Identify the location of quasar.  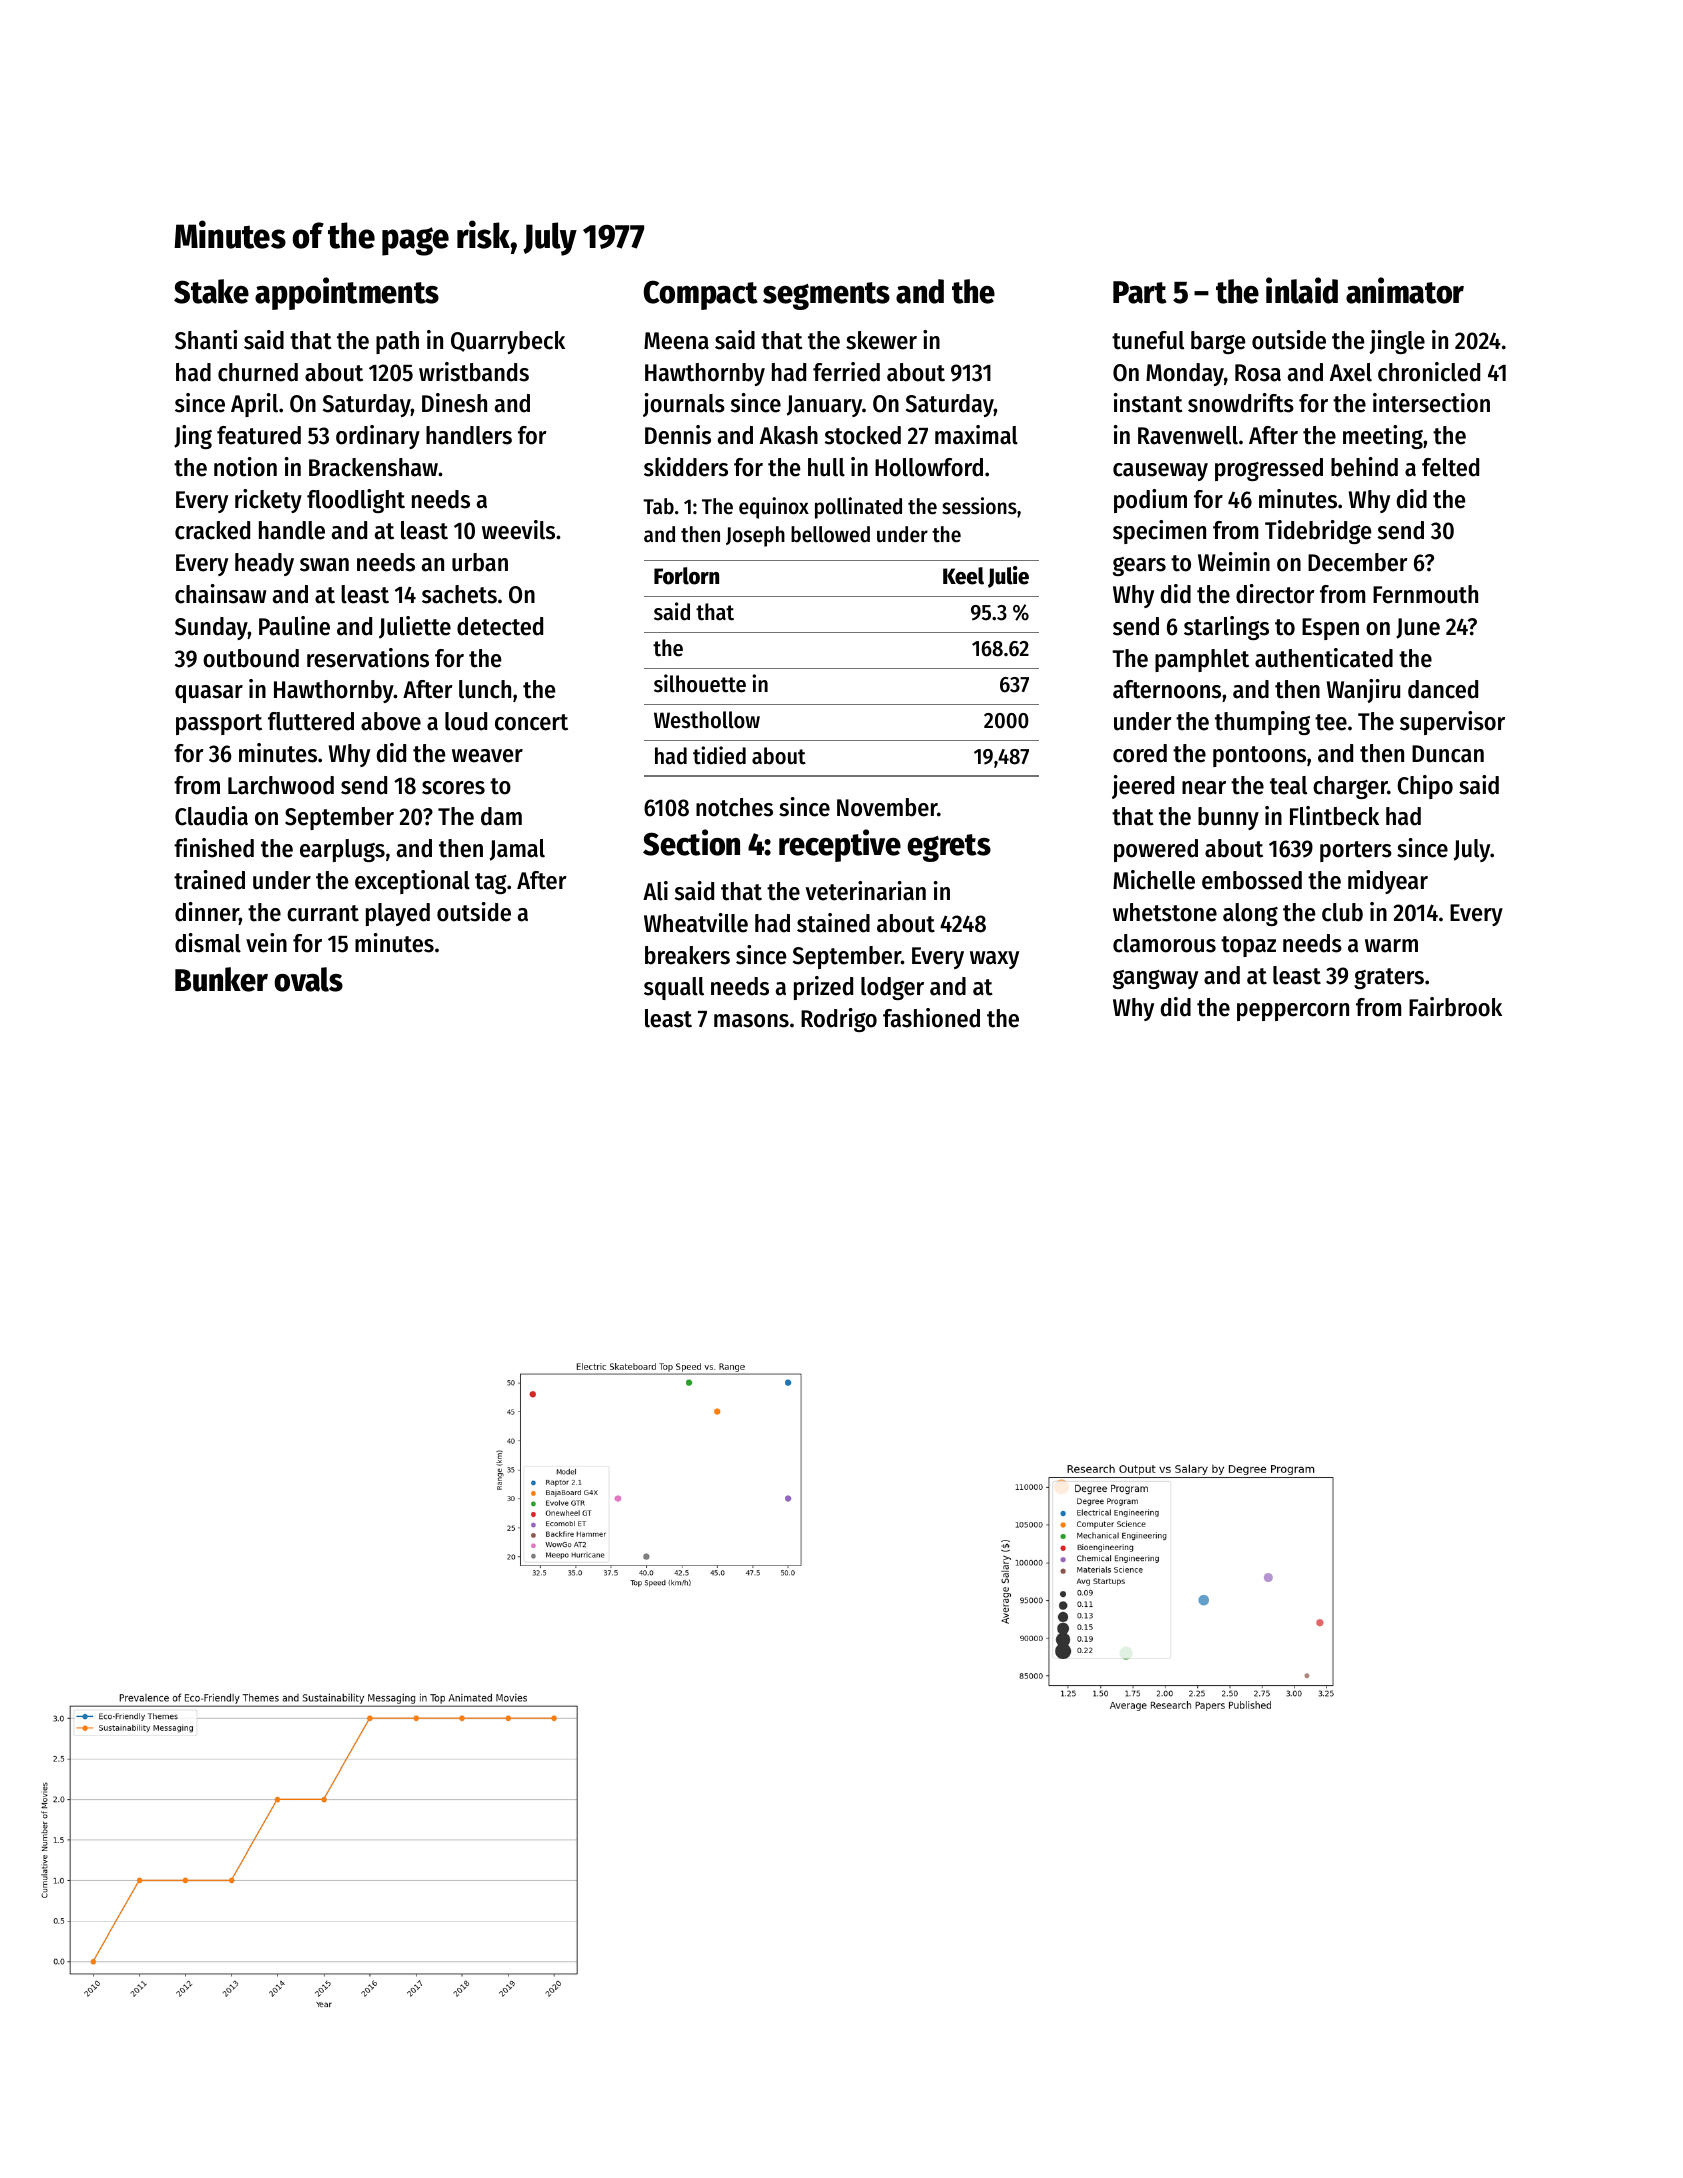
(209, 694).
